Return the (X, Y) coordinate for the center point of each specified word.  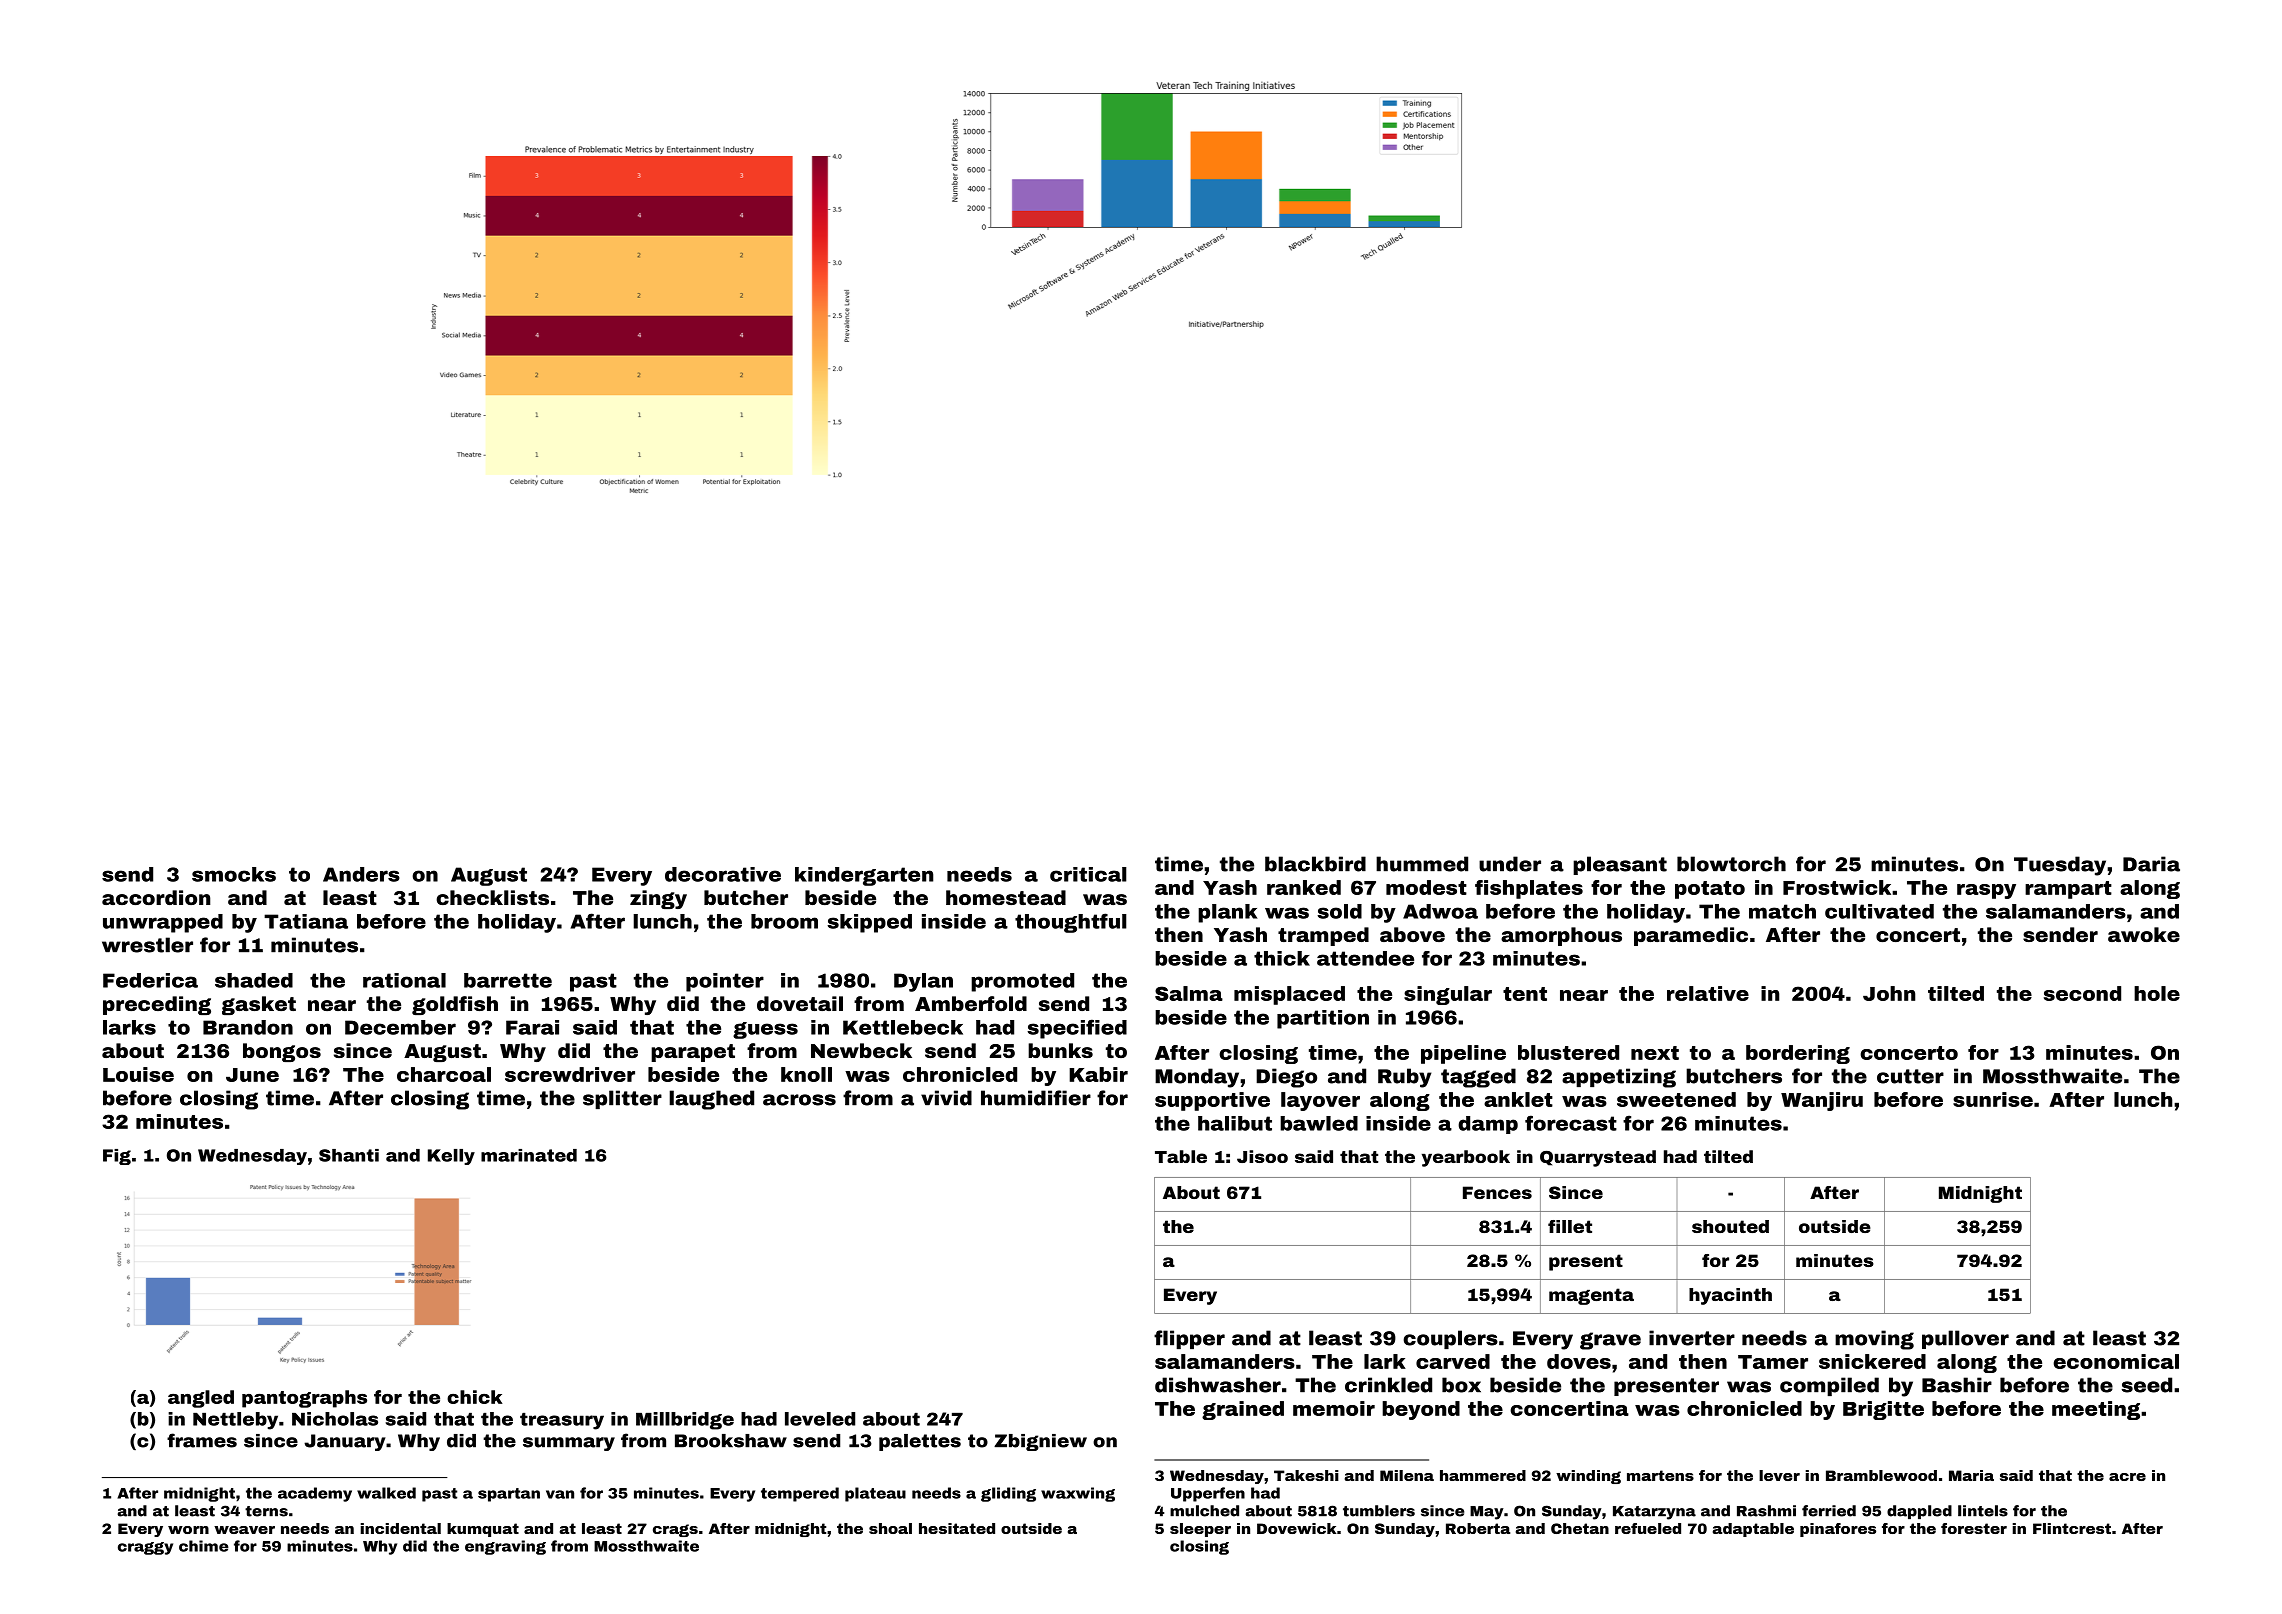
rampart (2068, 890)
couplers (1451, 1339)
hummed (1422, 864)
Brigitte (1883, 1410)
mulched (1204, 1511)
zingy (658, 899)
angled (201, 1399)
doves (1579, 1361)
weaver (244, 1530)
